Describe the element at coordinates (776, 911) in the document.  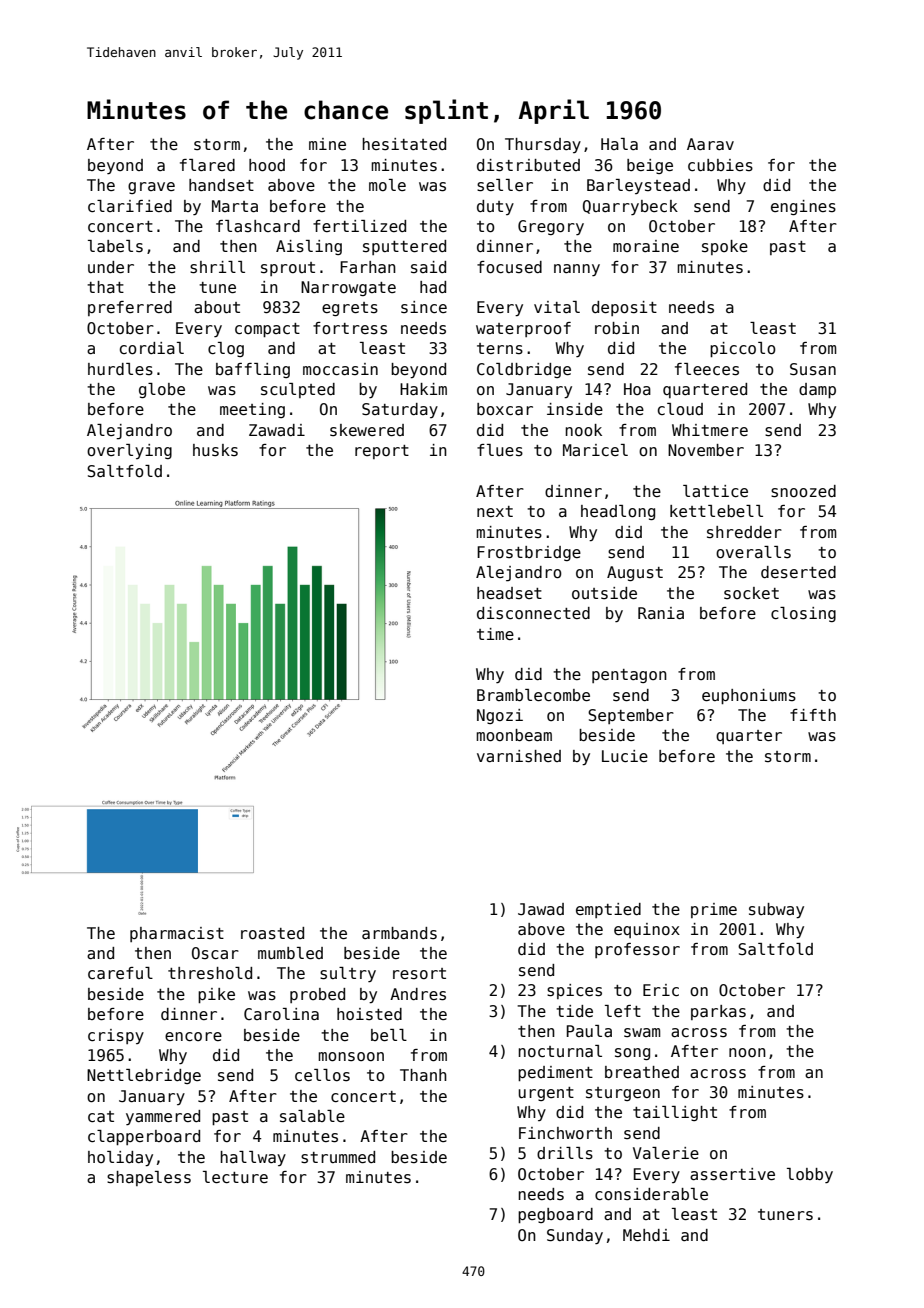
I see `subway` at that location.
